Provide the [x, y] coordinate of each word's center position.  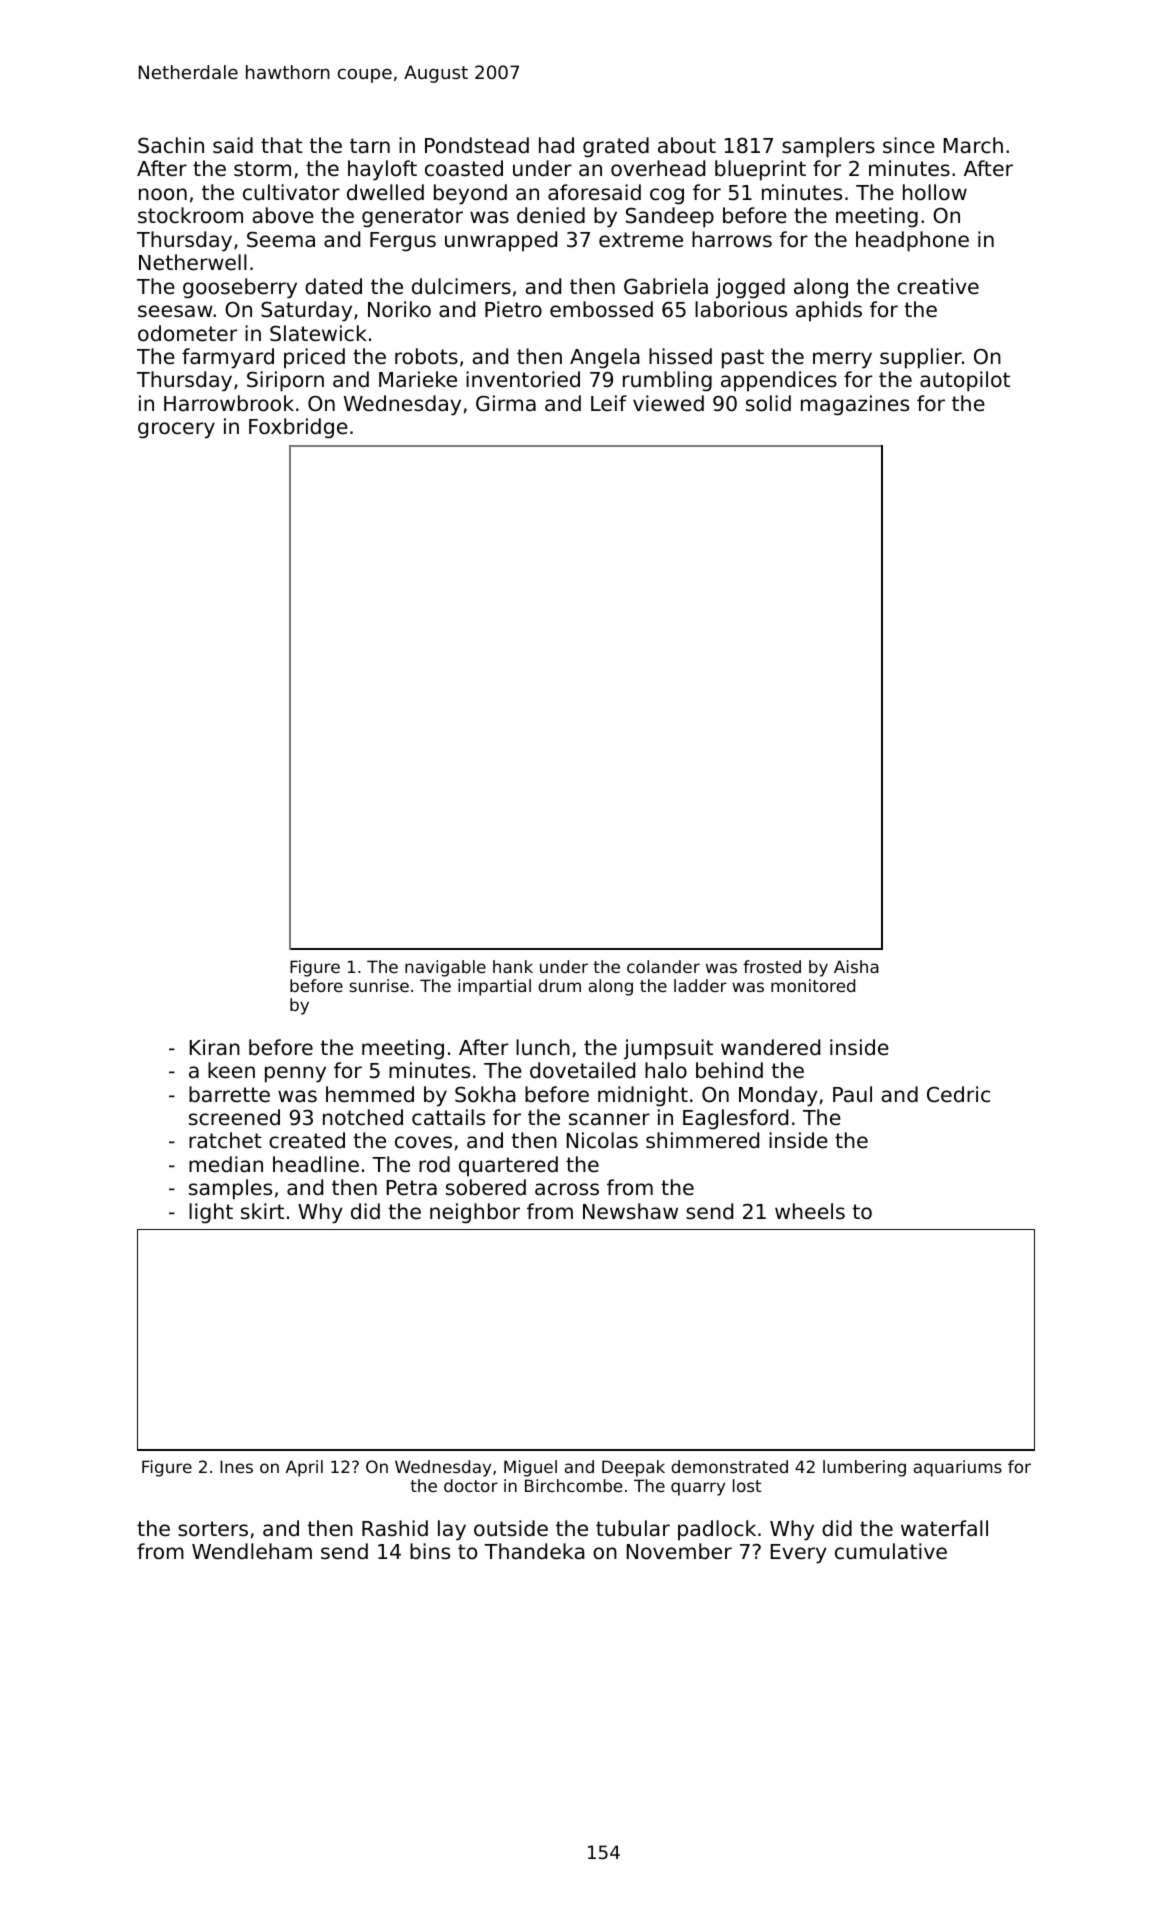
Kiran [215, 1047]
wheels [810, 1211]
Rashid [395, 1528]
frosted [772, 966]
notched [363, 1117]
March [973, 145]
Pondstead [477, 145]
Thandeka [534, 1551]
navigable [445, 968]
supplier [921, 358]
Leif [609, 403]
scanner [609, 1119]
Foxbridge [298, 428]
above [283, 215]
